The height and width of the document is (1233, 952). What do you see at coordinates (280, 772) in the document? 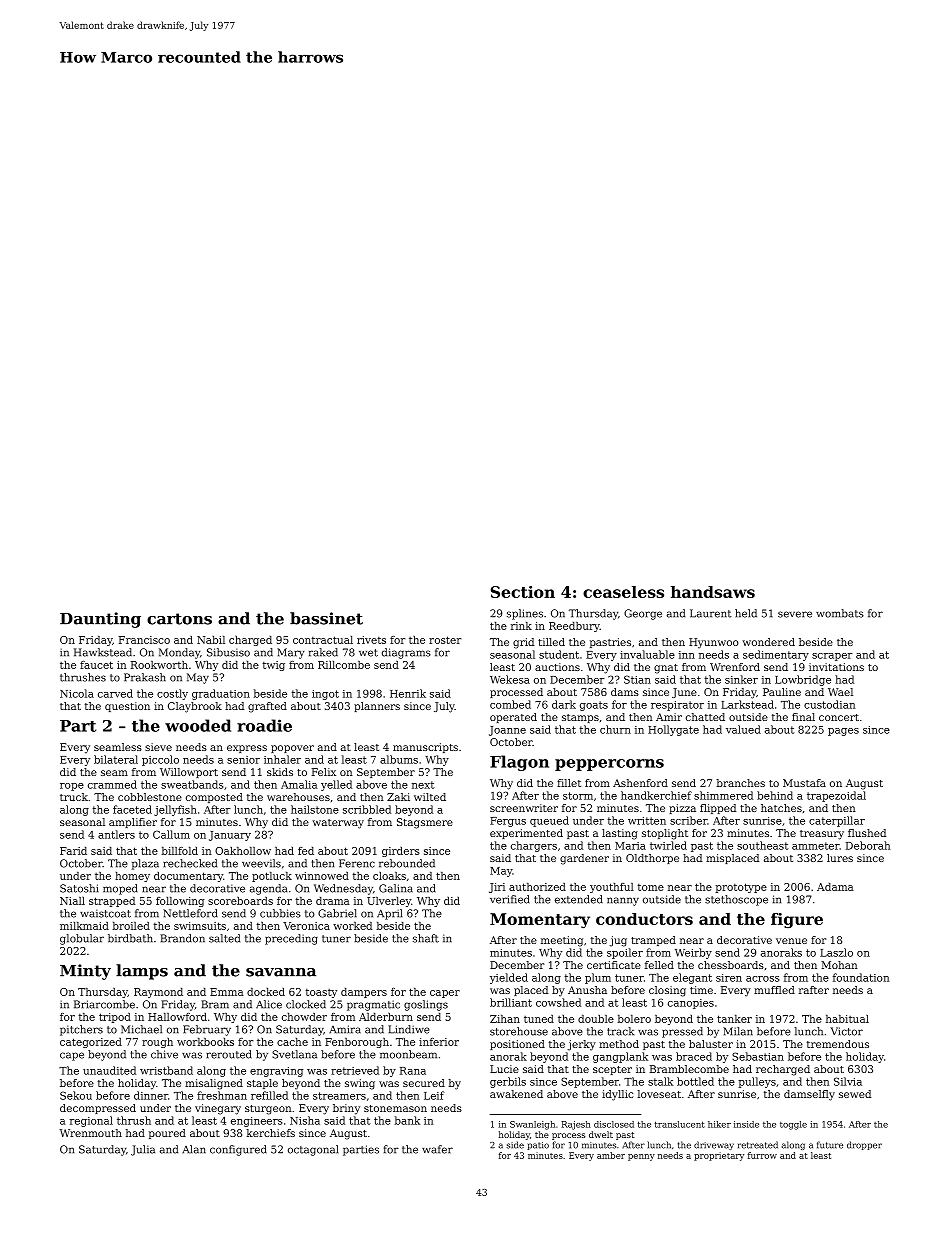
I see `skids` at bounding box center [280, 772].
